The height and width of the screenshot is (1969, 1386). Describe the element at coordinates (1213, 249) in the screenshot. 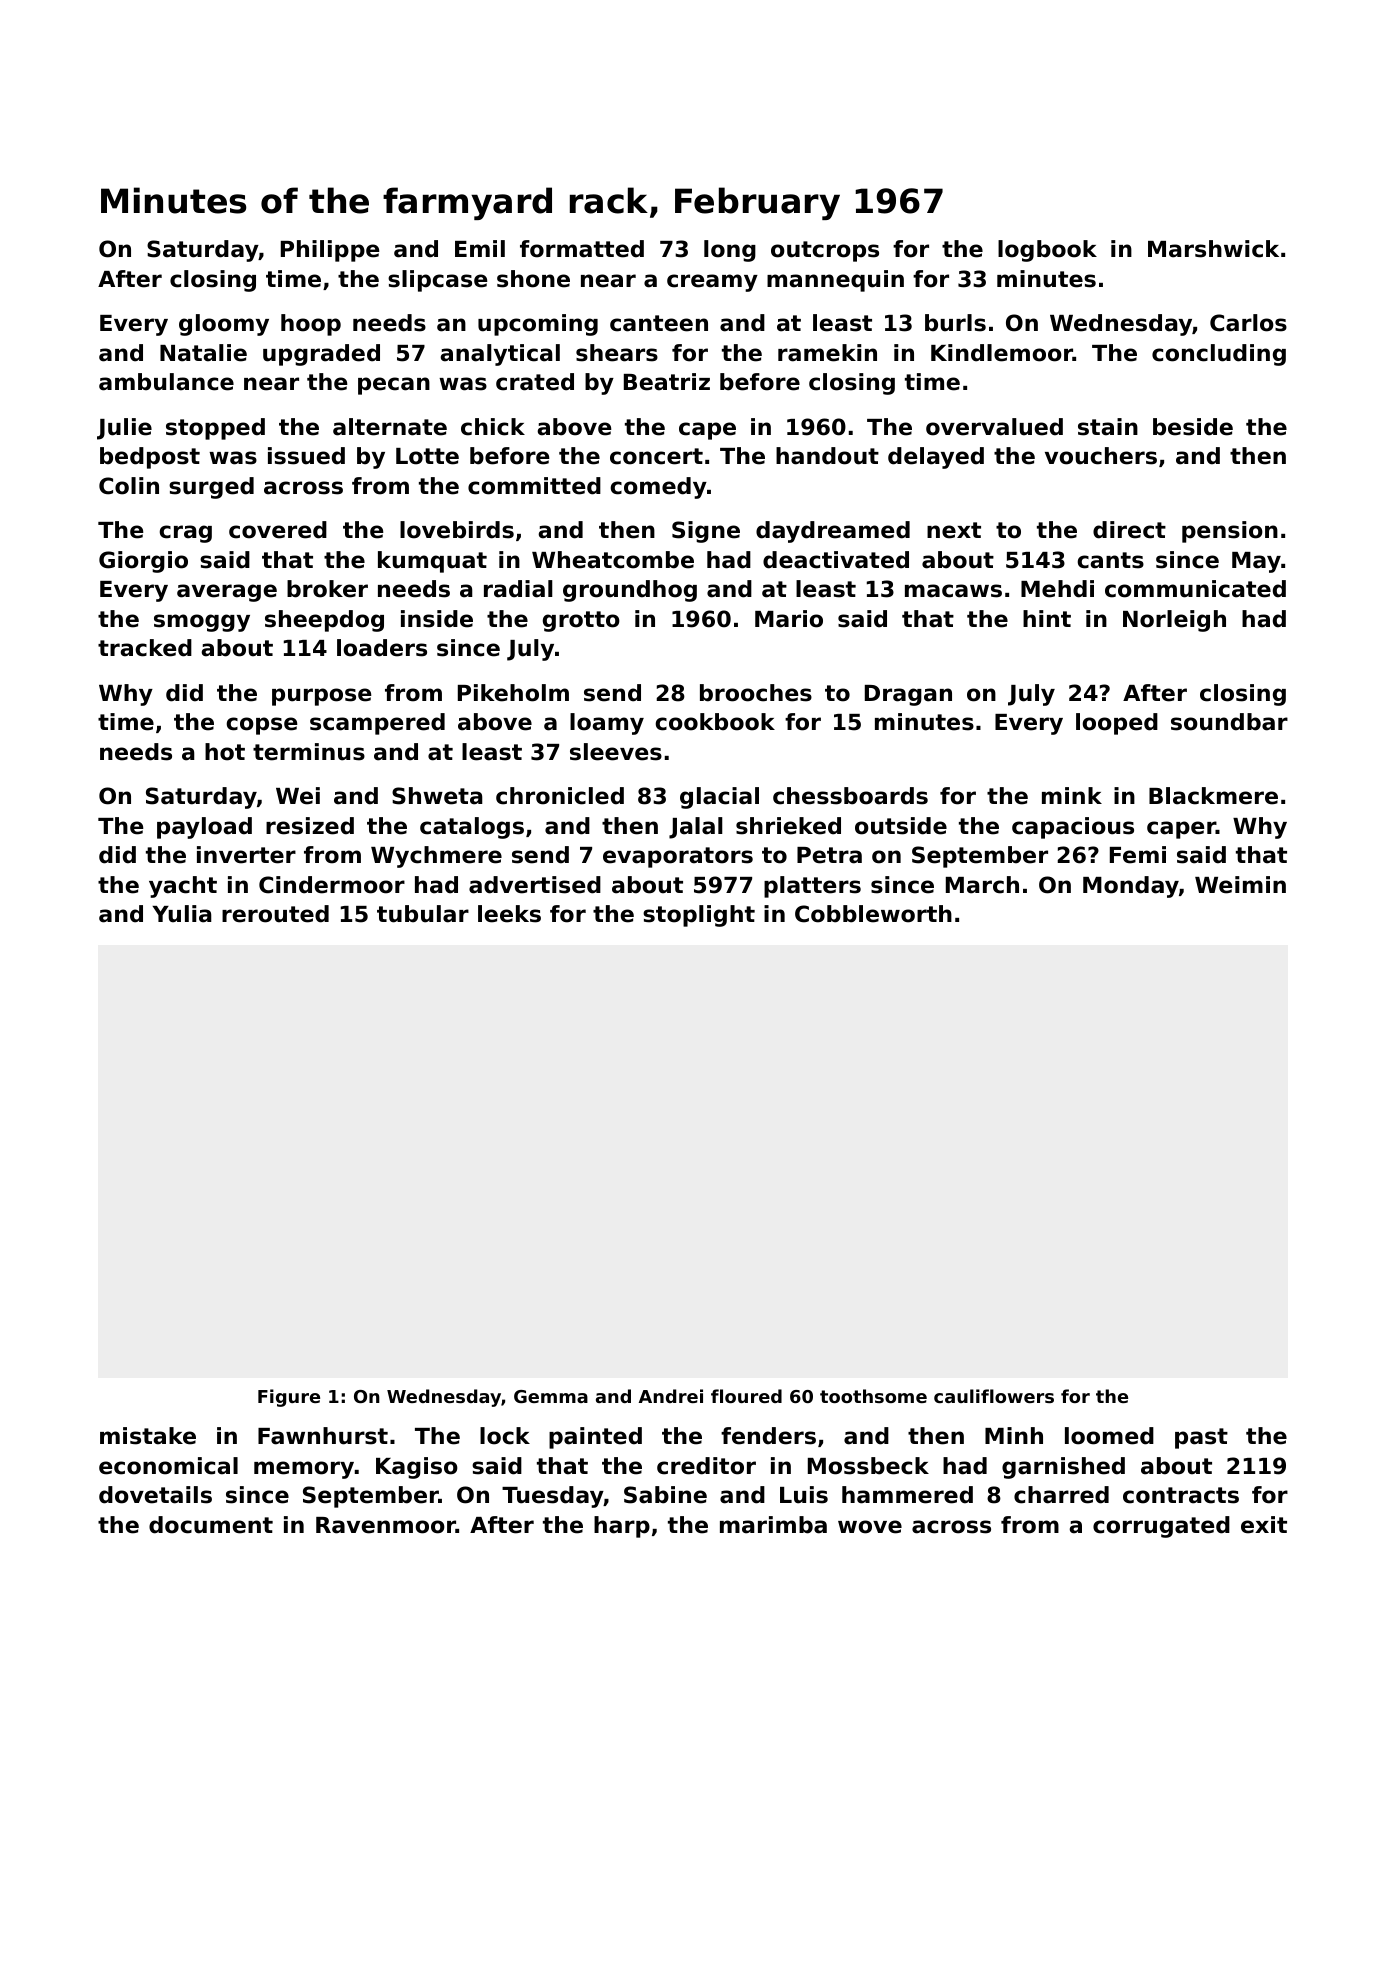

I see `Marshwick` at that location.
